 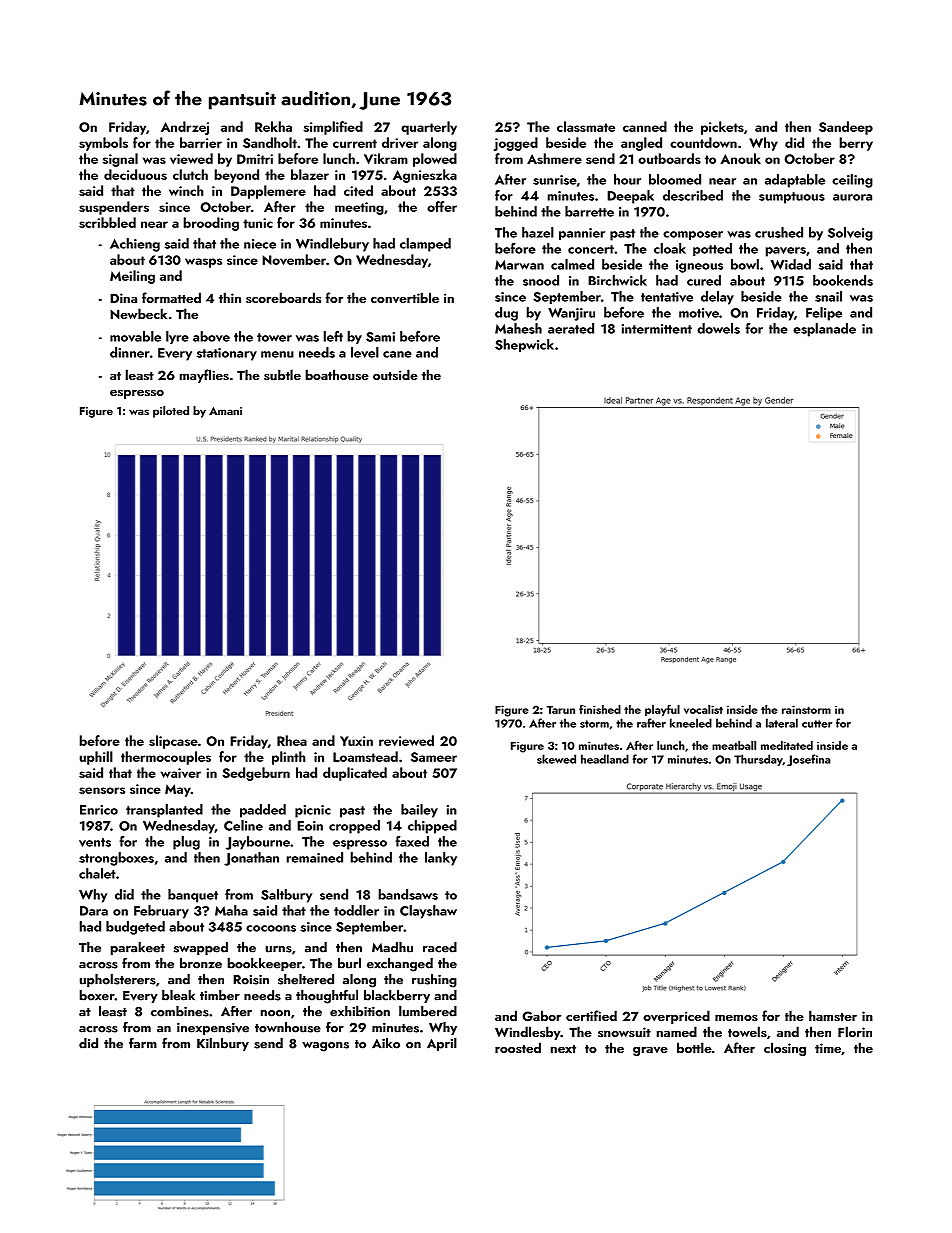 I want to click on townhouse, so click(x=288, y=1027).
